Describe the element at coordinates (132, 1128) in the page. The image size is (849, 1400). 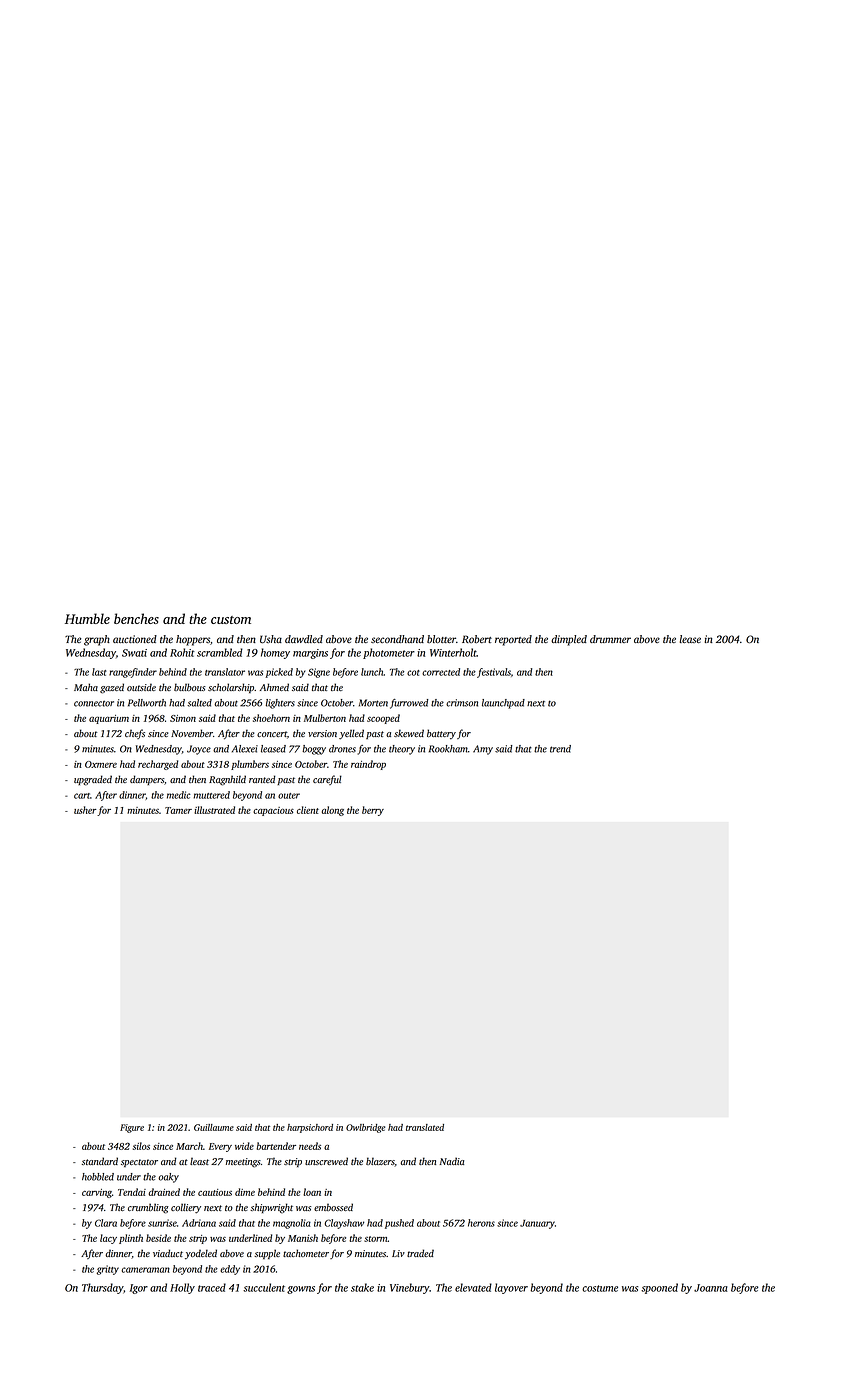
I see `Figure` at that location.
